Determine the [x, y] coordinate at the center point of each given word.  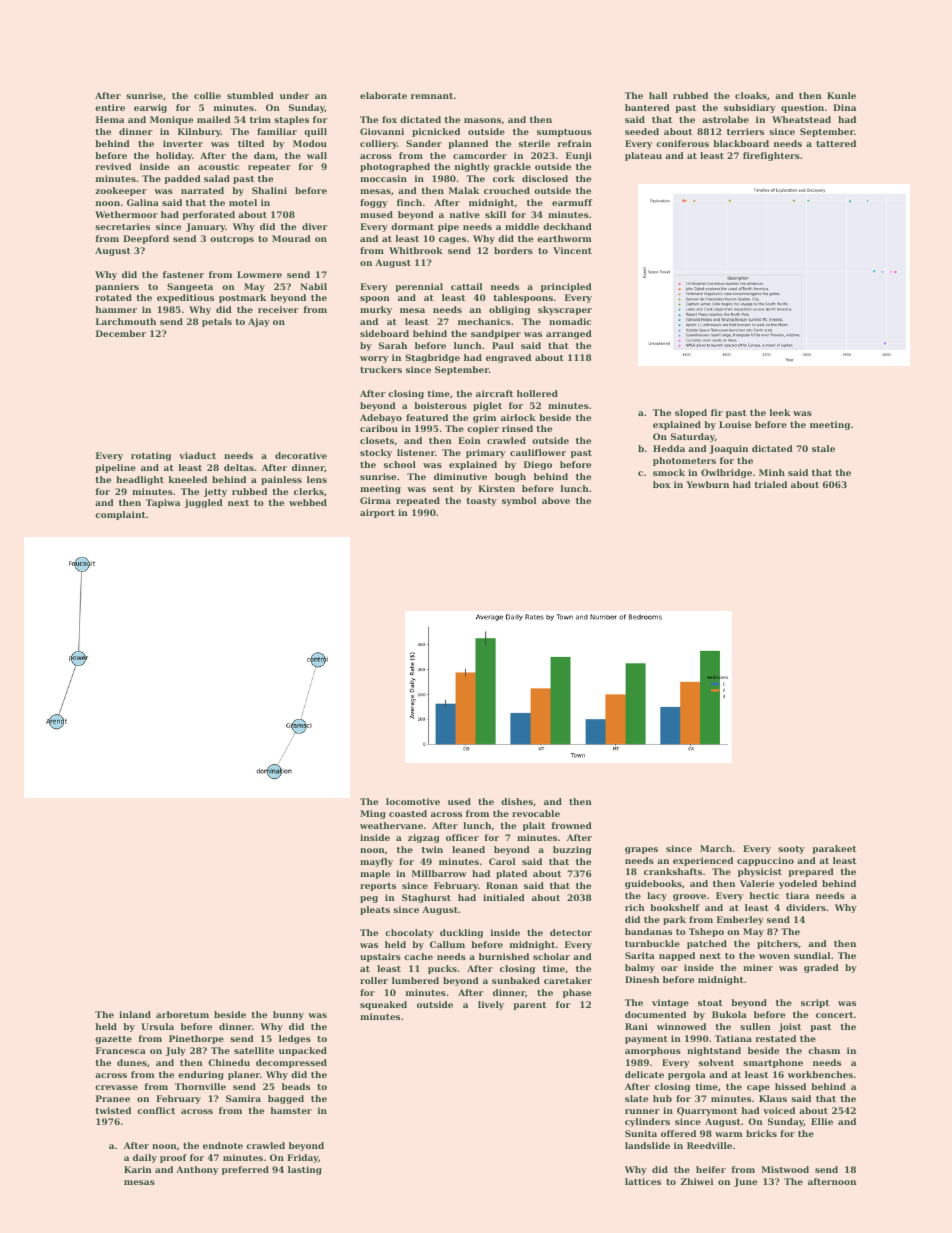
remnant [432, 96]
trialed [770, 484]
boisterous [440, 405]
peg [369, 899]
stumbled [250, 95]
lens [317, 479]
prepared [811, 872]
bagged [286, 1099]
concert [834, 1015]
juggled [203, 503]
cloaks [751, 95]
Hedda [669, 448]
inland [135, 1014]
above [556, 500]
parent [529, 1006]
